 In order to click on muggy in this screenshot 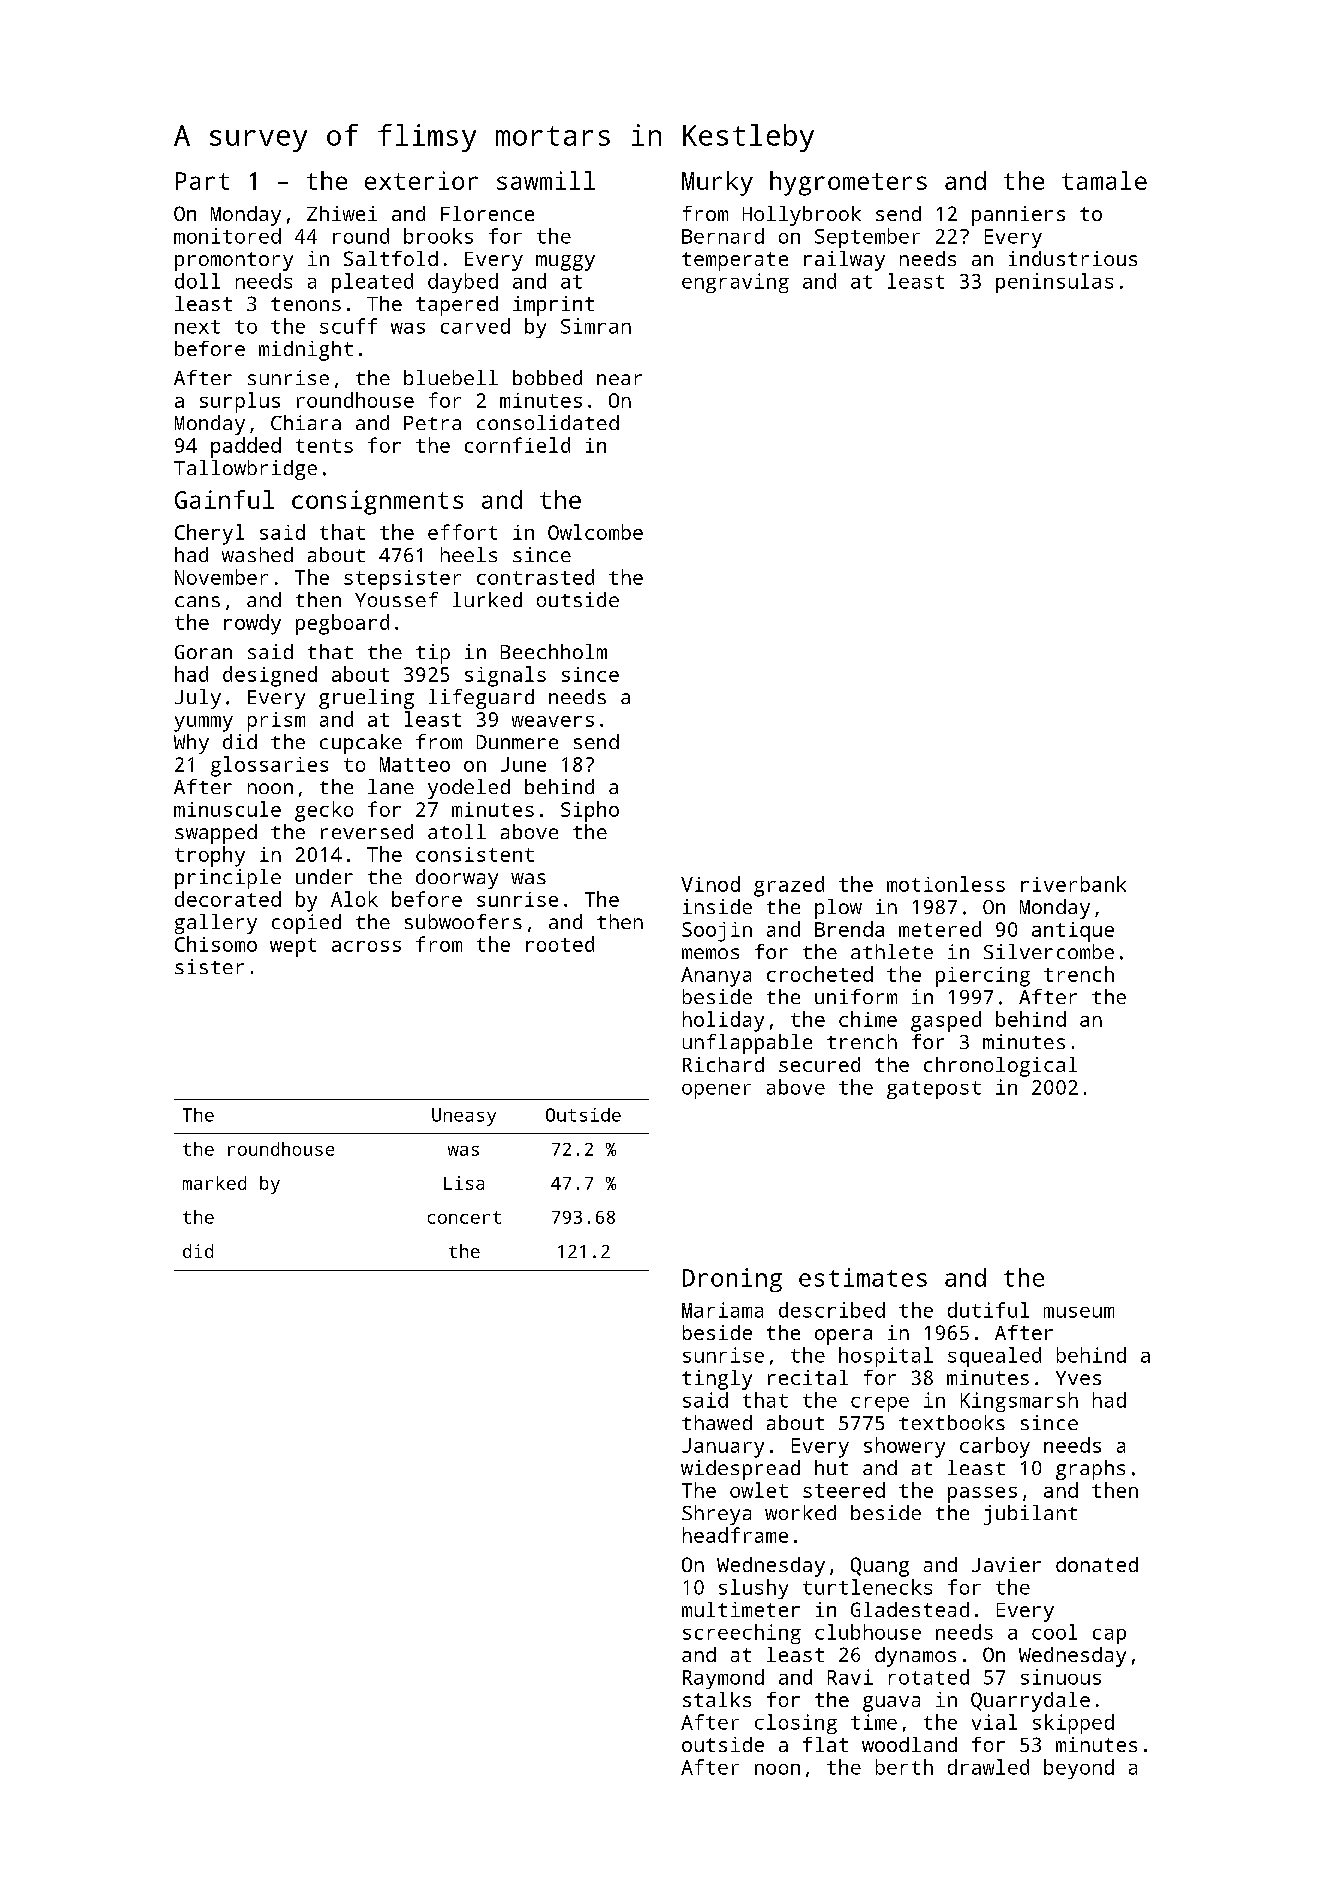, I will do `click(565, 263)`.
